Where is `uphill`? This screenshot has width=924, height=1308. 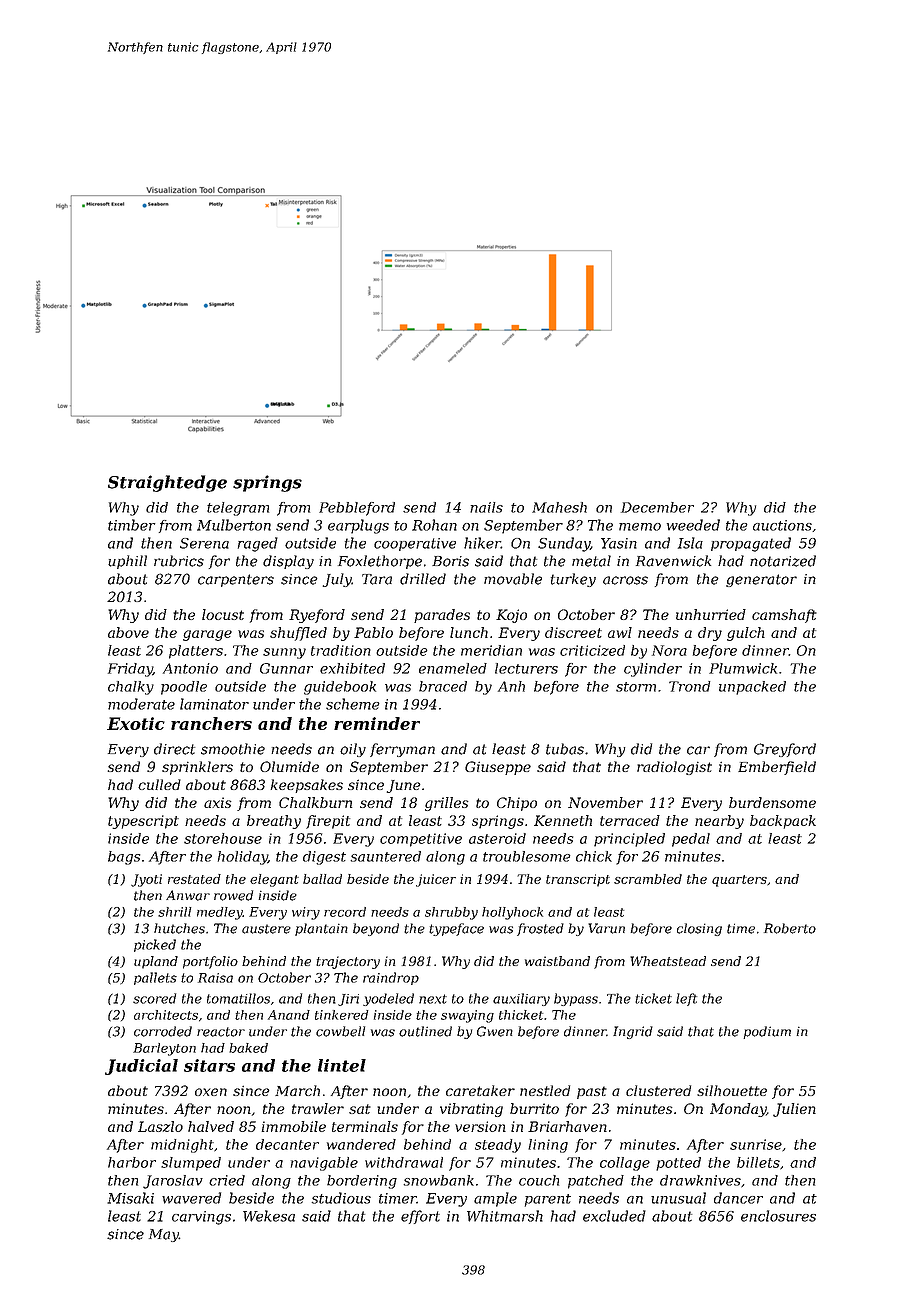
uphill is located at coordinates (127, 562).
